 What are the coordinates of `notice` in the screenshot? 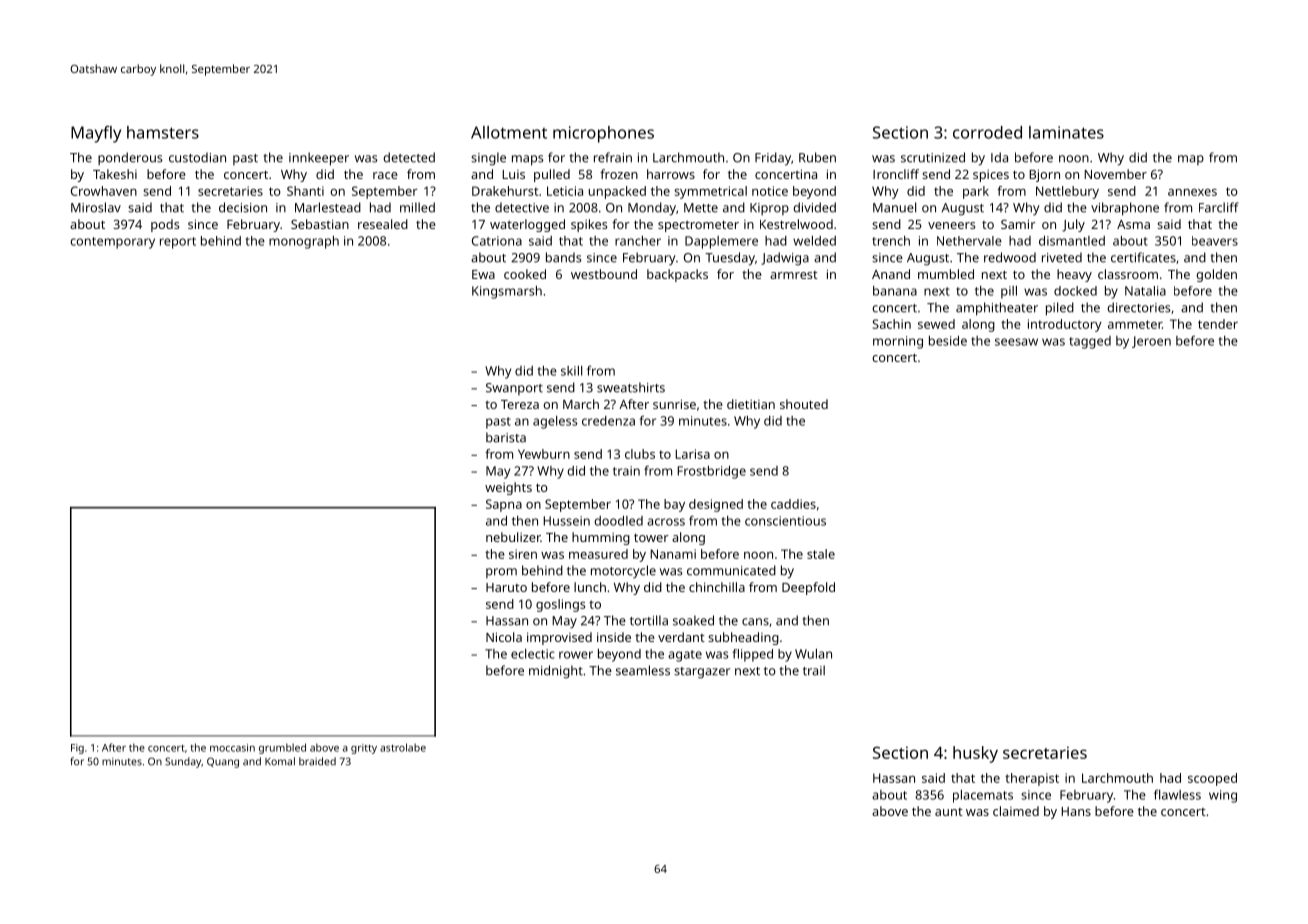 It's located at (770, 191).
